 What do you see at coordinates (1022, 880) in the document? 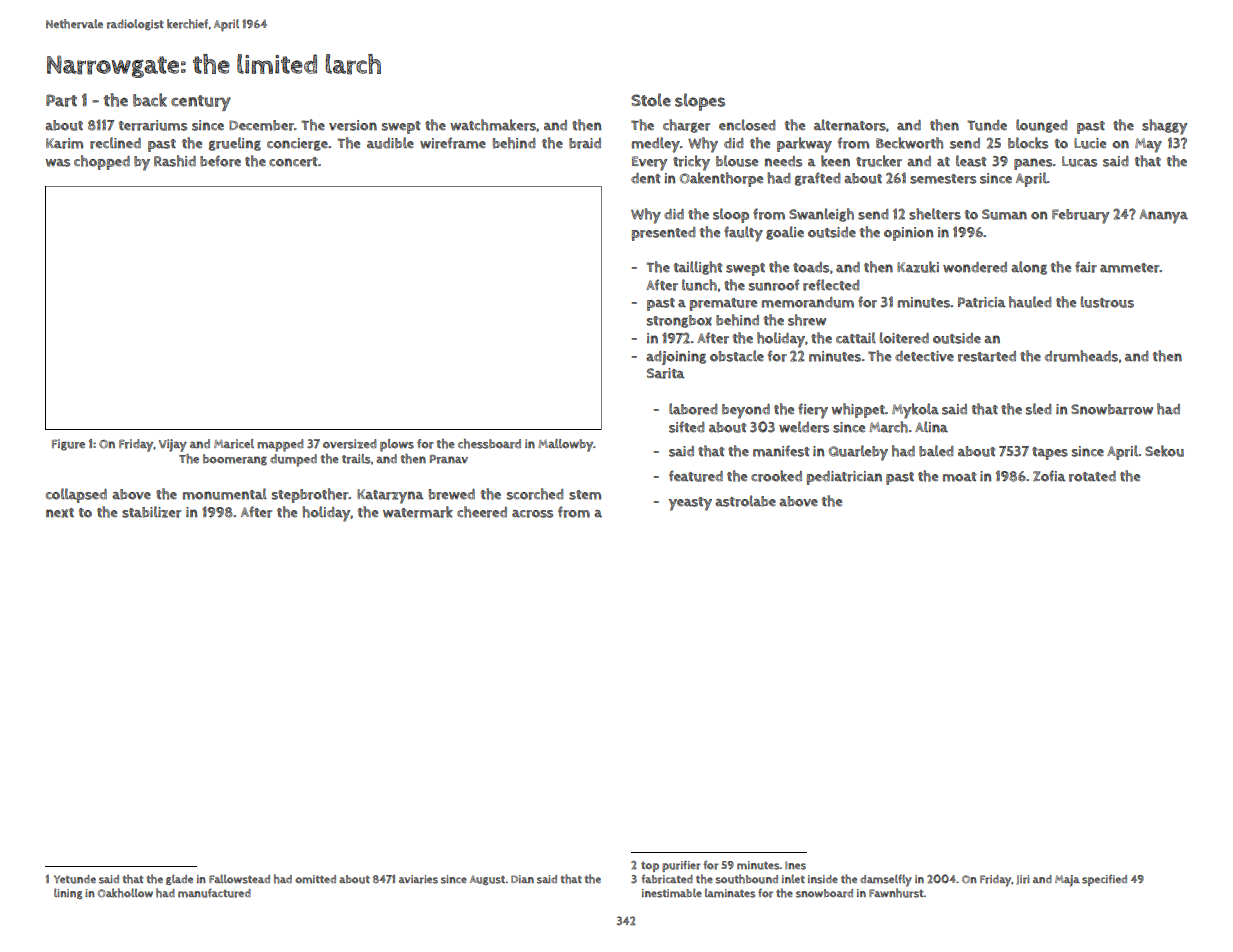
I see `Jiri` at bounding box center [1022, 880].
